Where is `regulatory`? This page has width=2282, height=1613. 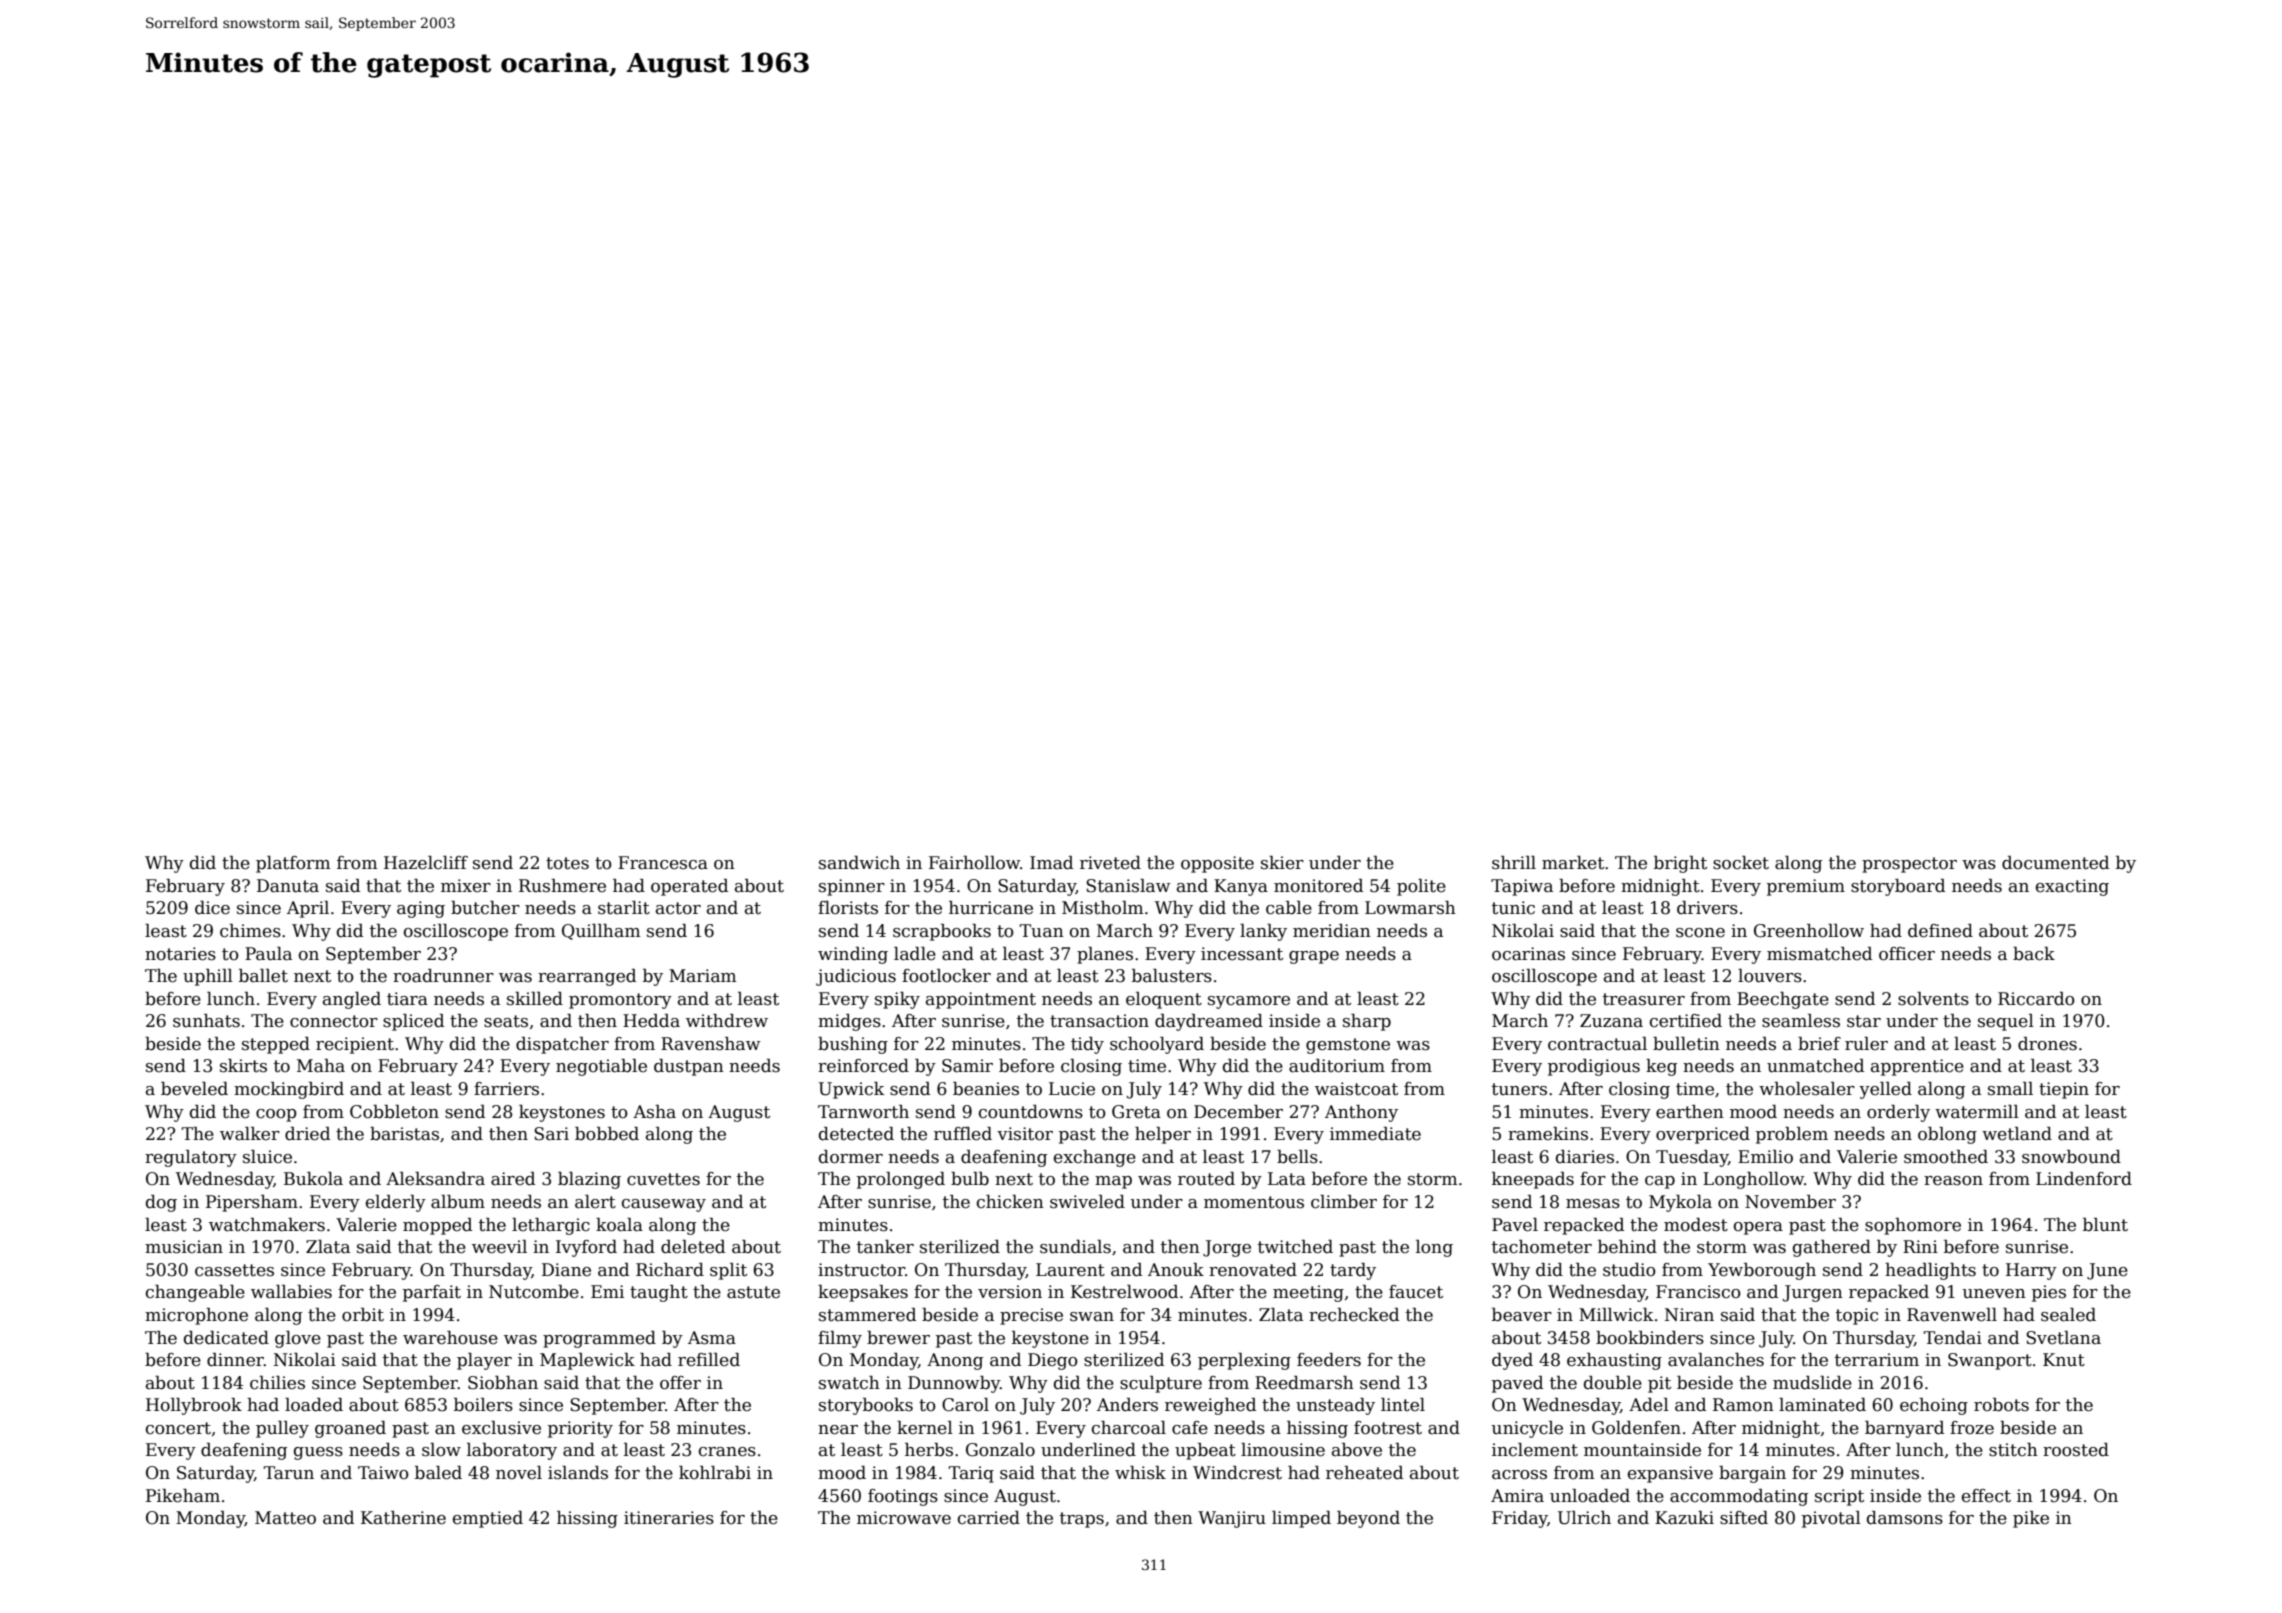 regulatory is located at coordinates (191, 1158).
